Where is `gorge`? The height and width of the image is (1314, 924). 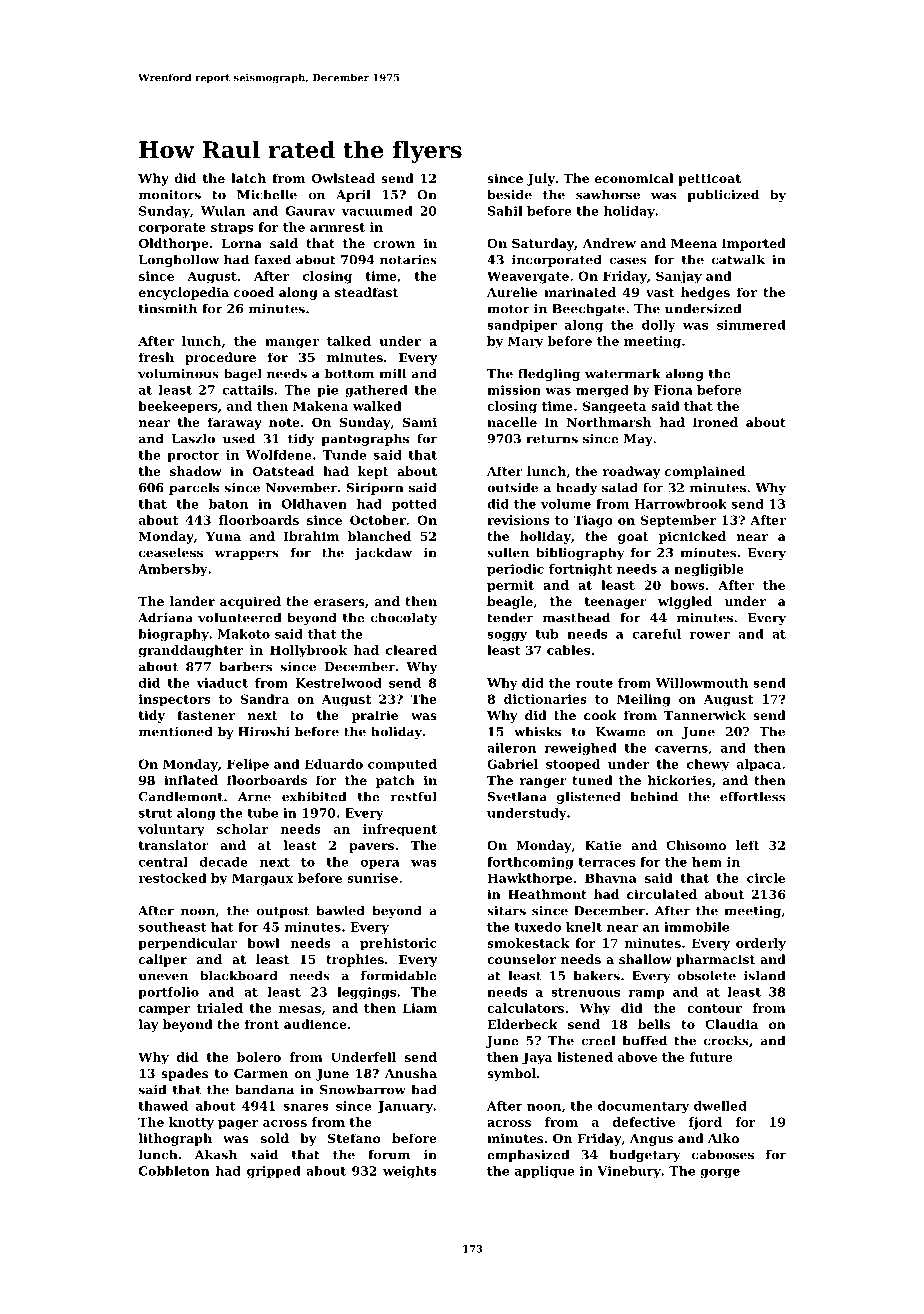 gorge is located at coordinates (720, 1174).
